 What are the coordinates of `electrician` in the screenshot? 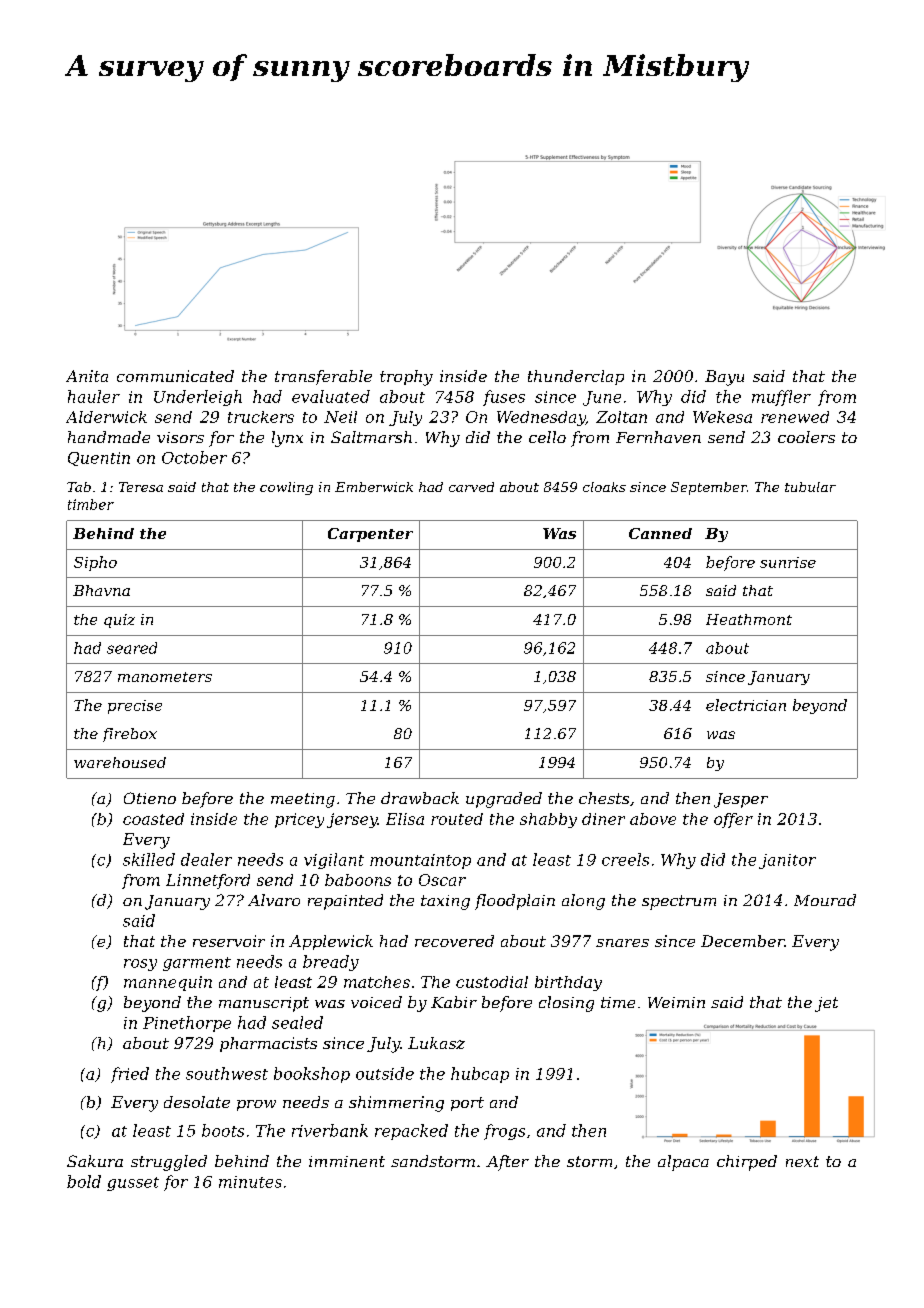 It's located at (746, 705).
